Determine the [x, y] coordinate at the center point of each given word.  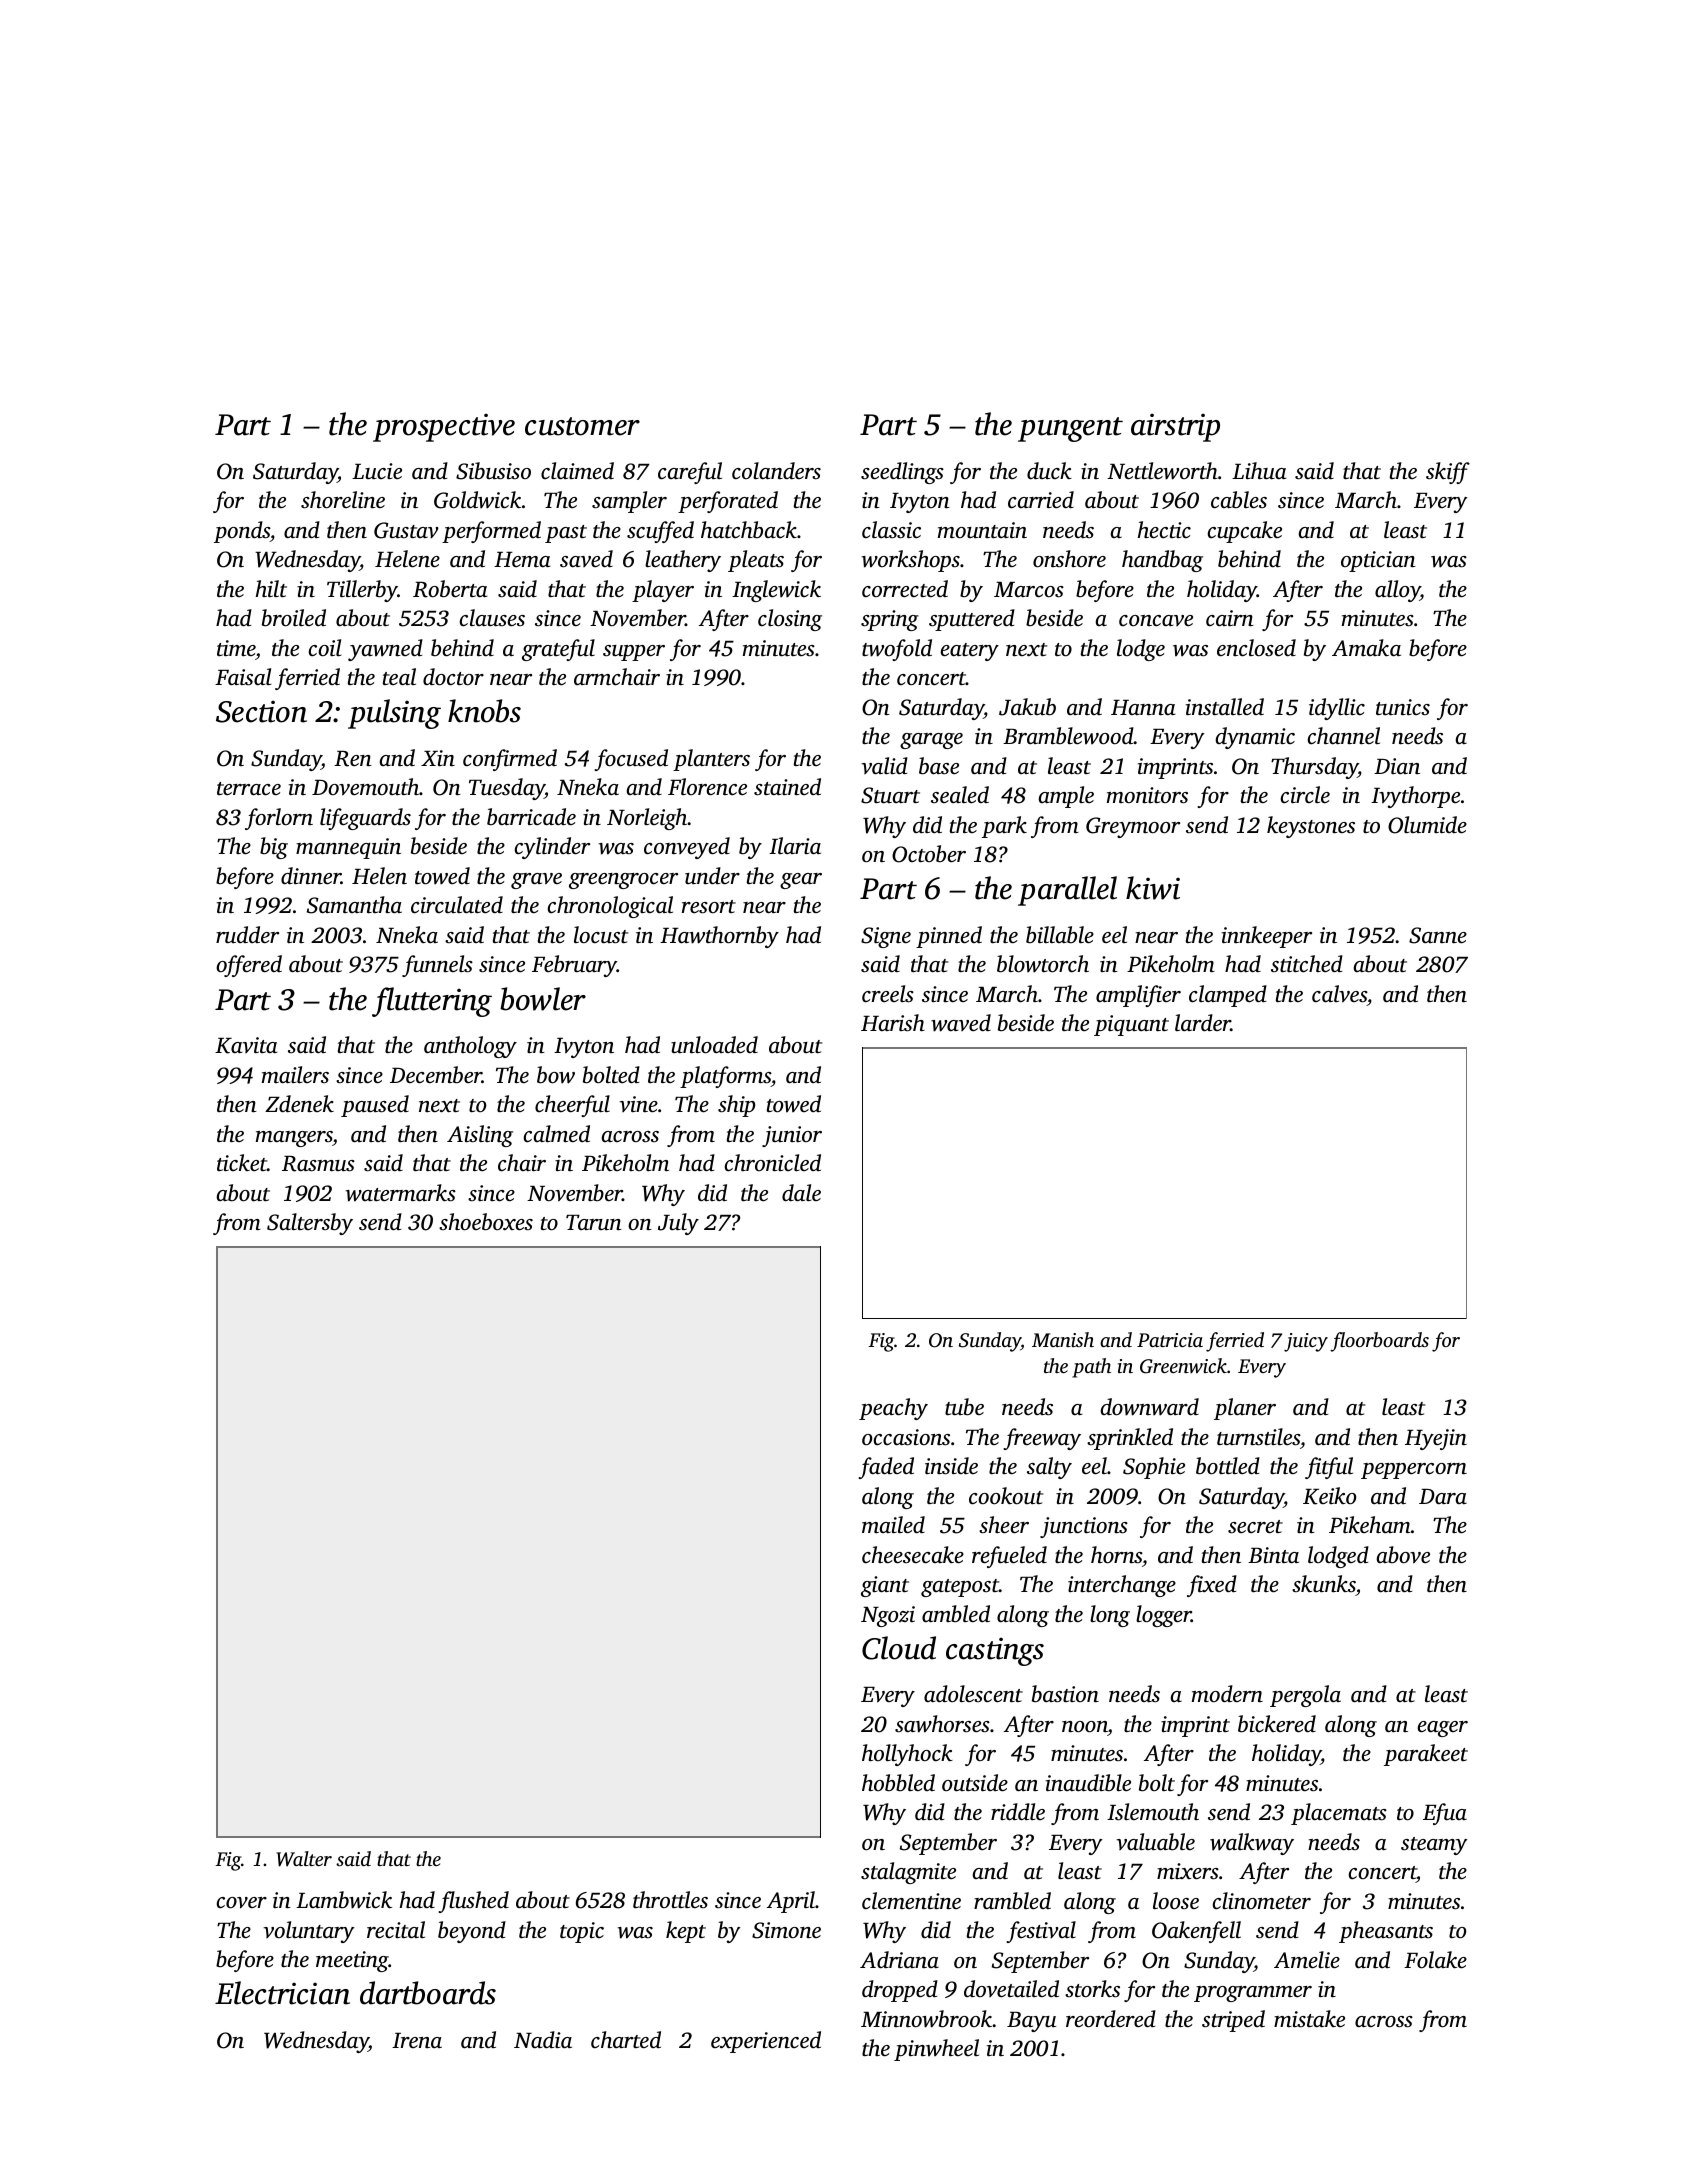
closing [790, 620]
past [566, 534]
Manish [1063, 1339]
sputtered [972, 620]
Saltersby [310, 1224]
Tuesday [507, 789]
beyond [472, 1932]
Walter [304, 1859]
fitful [1329, 1468]
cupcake [1245, 532]
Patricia [1170, 1340]
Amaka [1366, 648]
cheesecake [913, 1555]
